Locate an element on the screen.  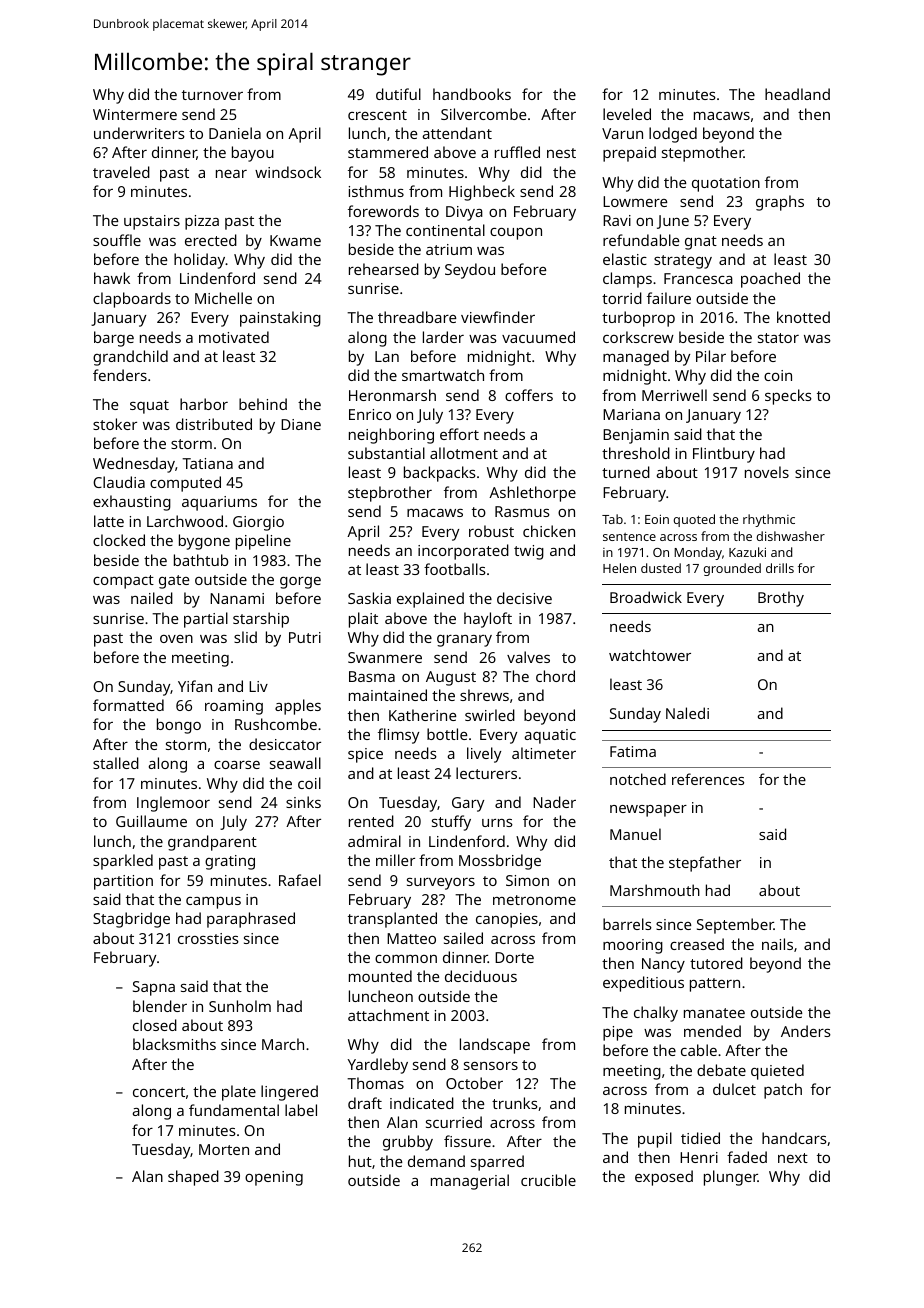
March is located at coordinates (283, 1044).
